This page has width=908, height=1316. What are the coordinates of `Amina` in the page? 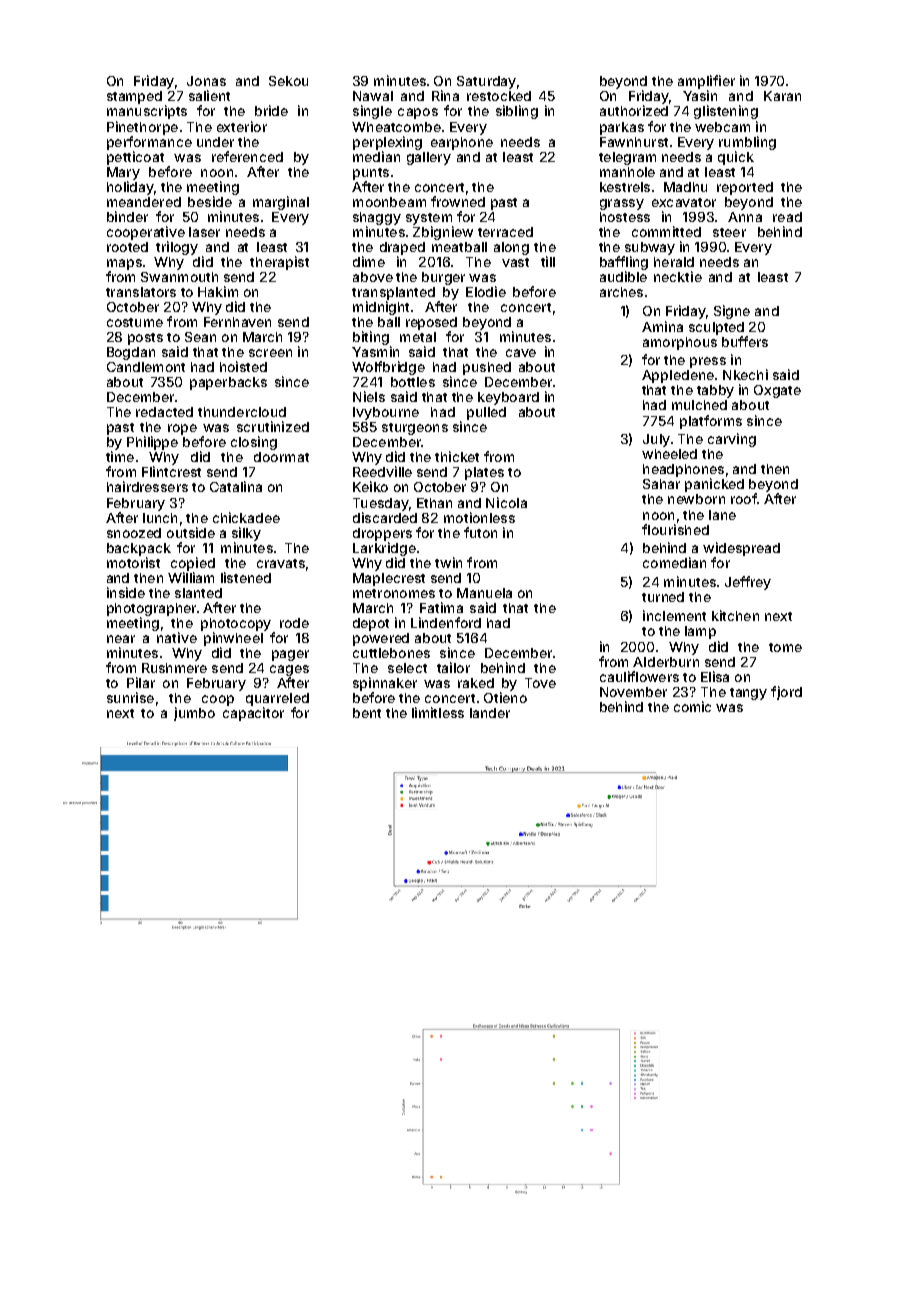 It's located at (662, 326).
